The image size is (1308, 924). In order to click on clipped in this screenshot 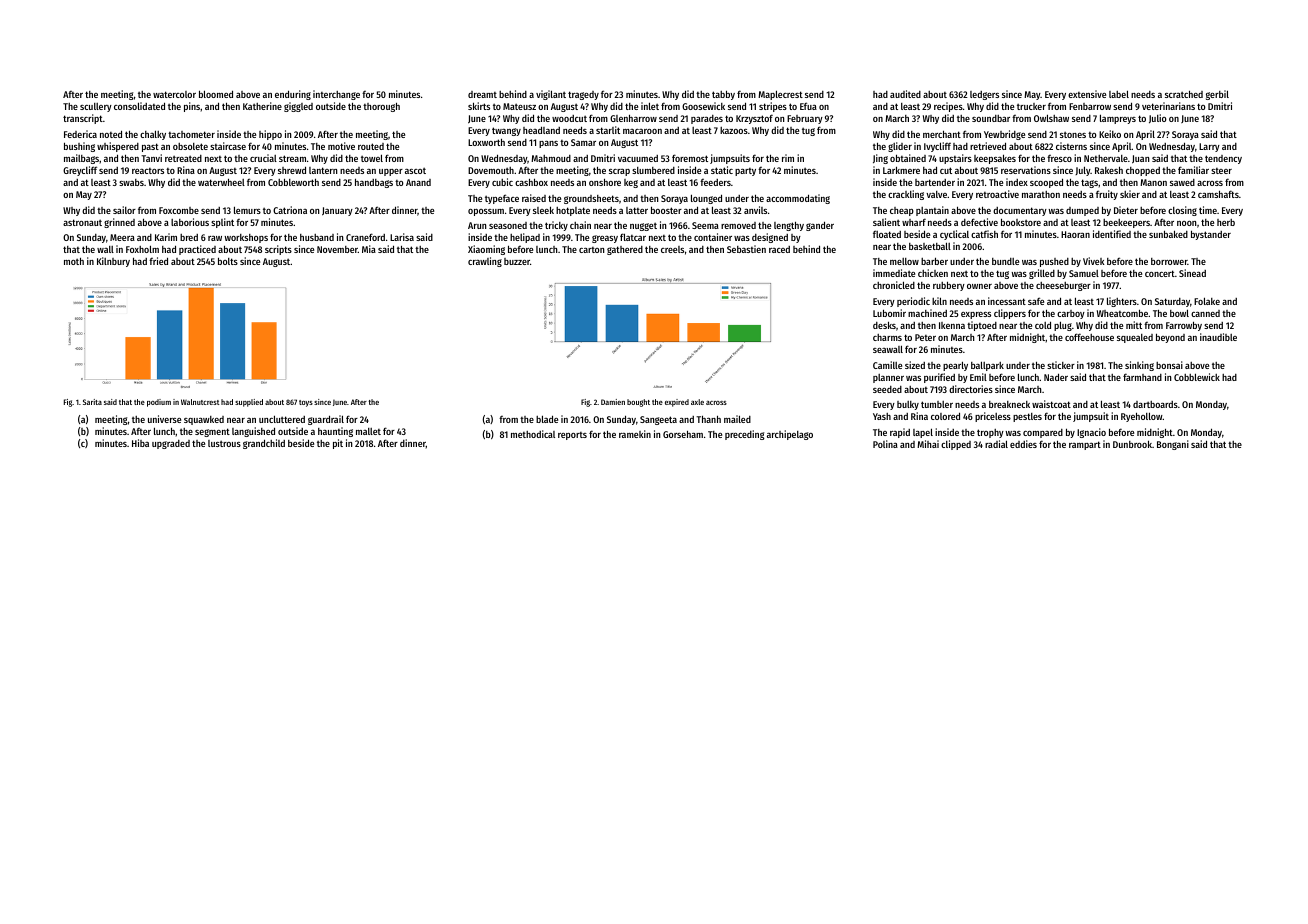, I will do `click(956, 445)`.
